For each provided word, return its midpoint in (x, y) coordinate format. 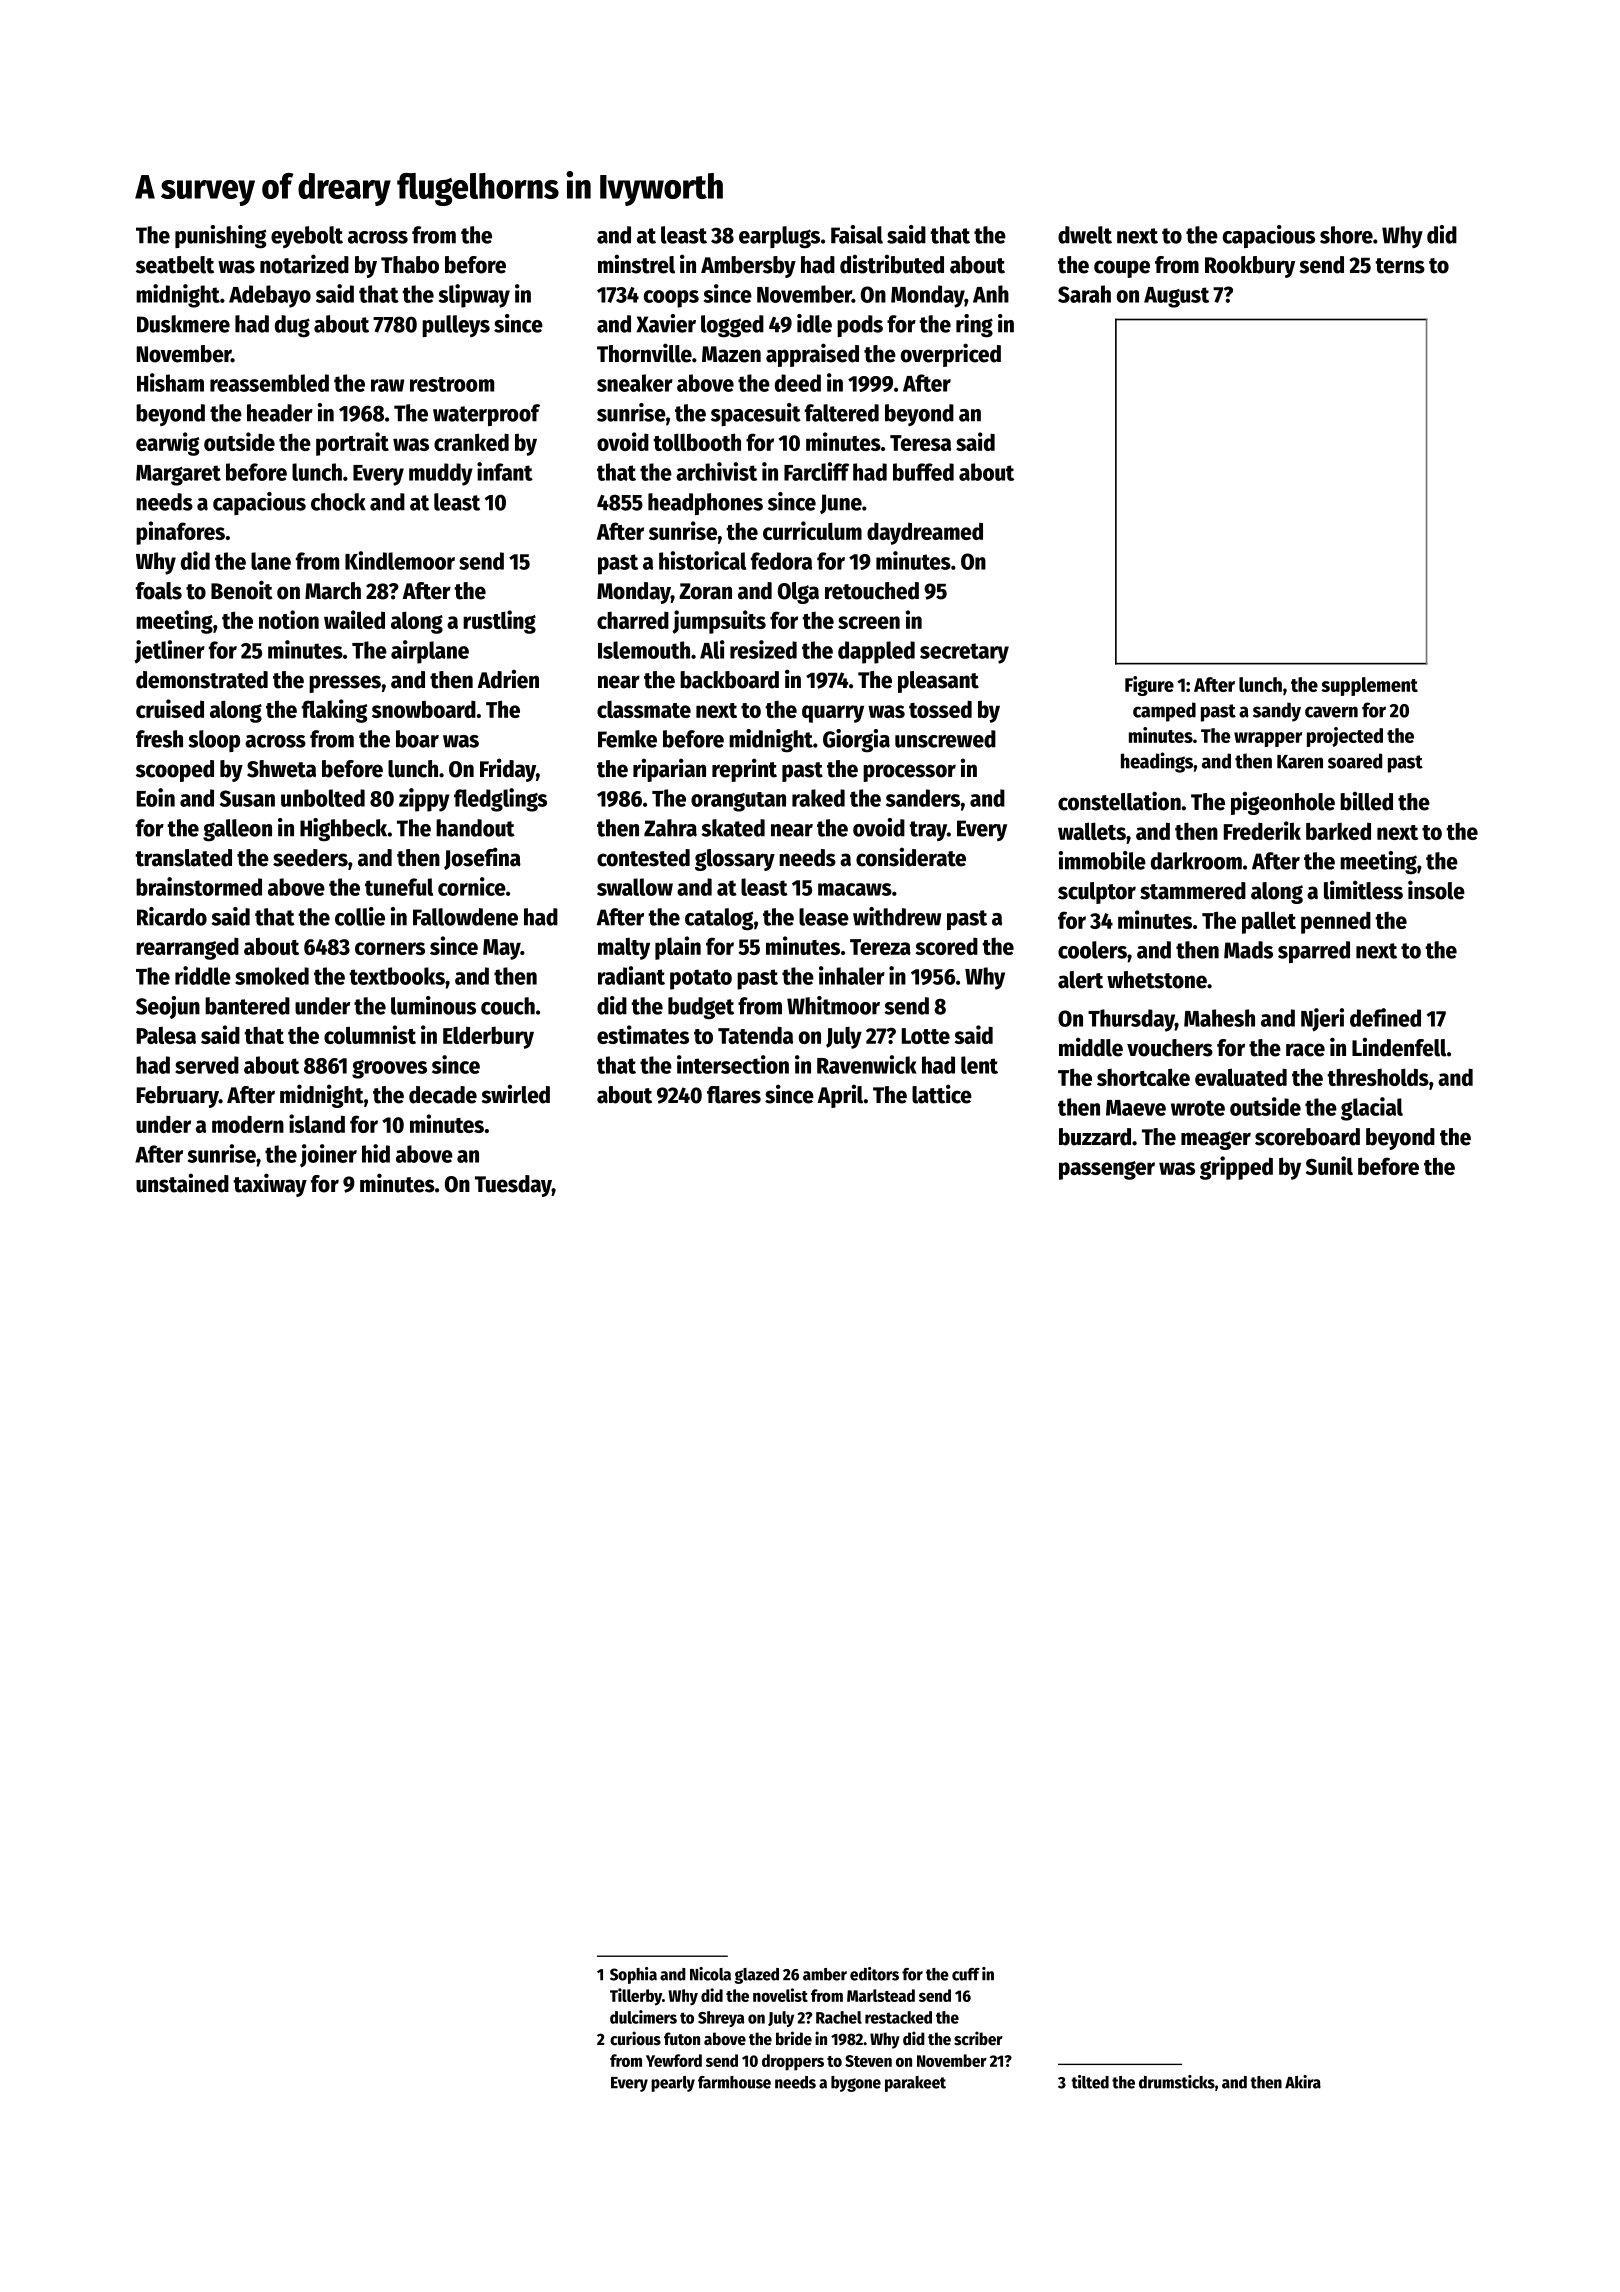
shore (1346, 235)
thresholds (1378, 1077)
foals (159, 591)
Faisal (857, 234)
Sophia (633, 1975)
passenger (1107, 1170)
